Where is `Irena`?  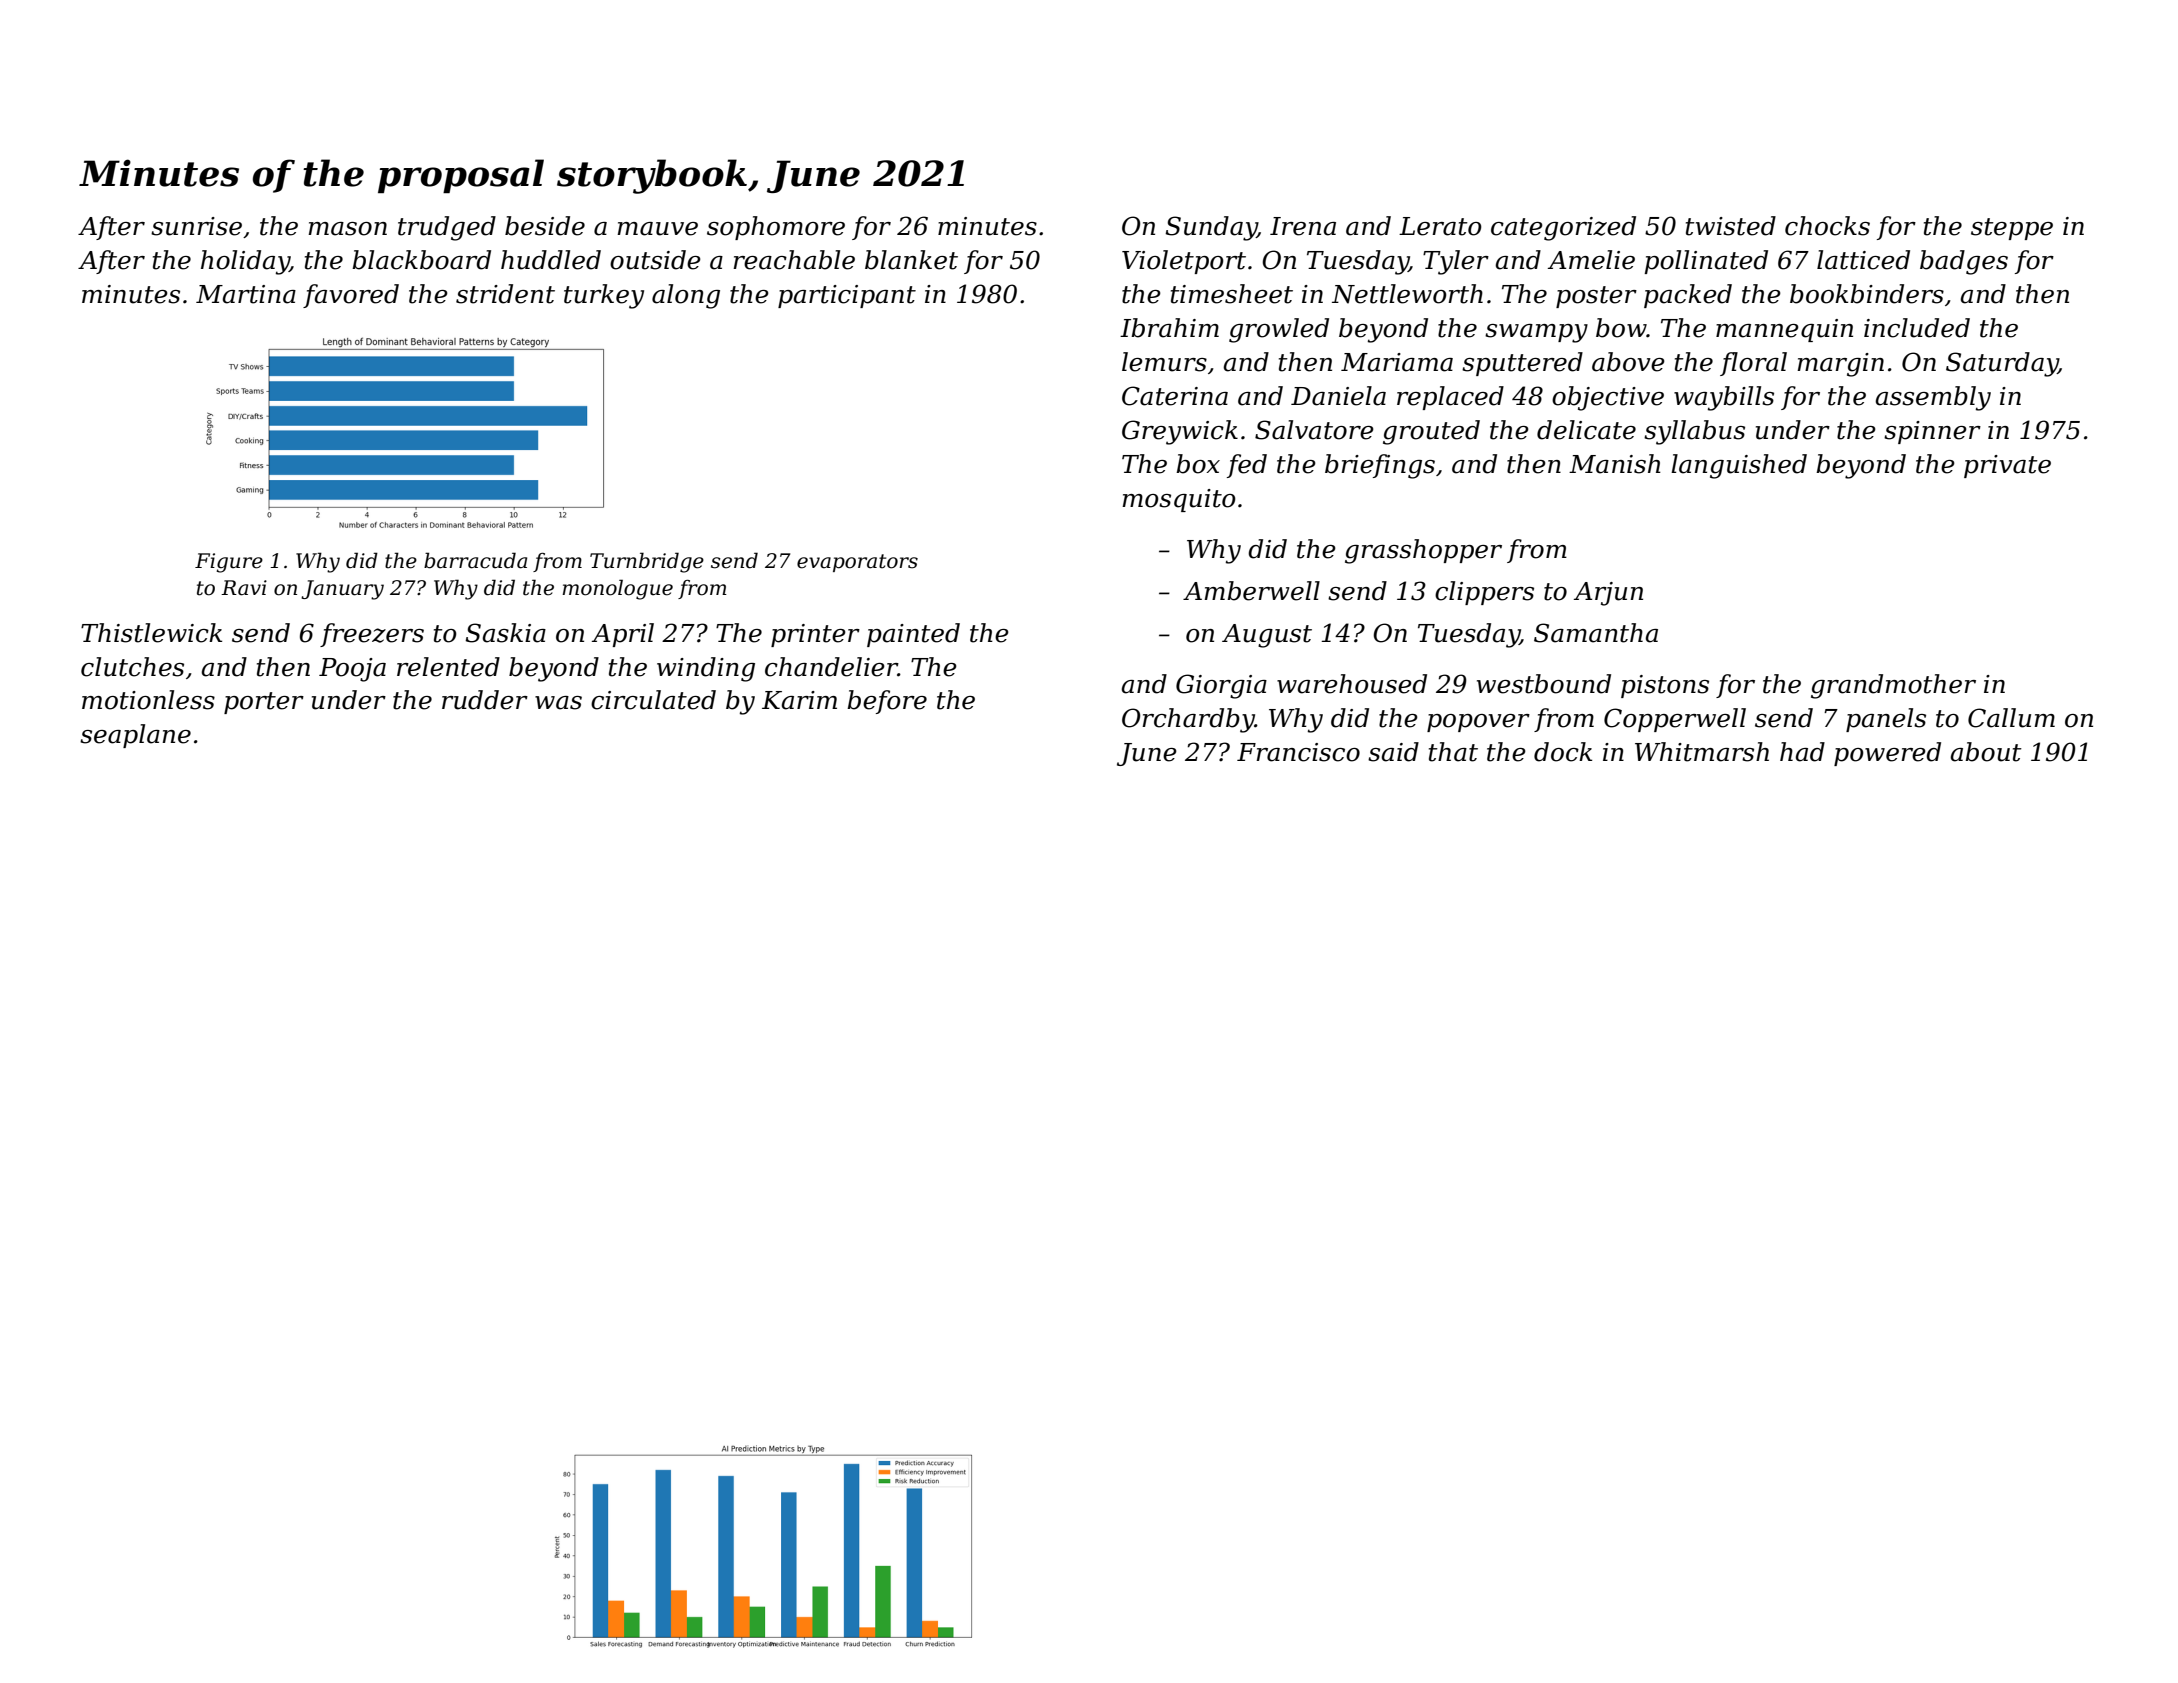 Irena is located at coordinates (1303, 226).
